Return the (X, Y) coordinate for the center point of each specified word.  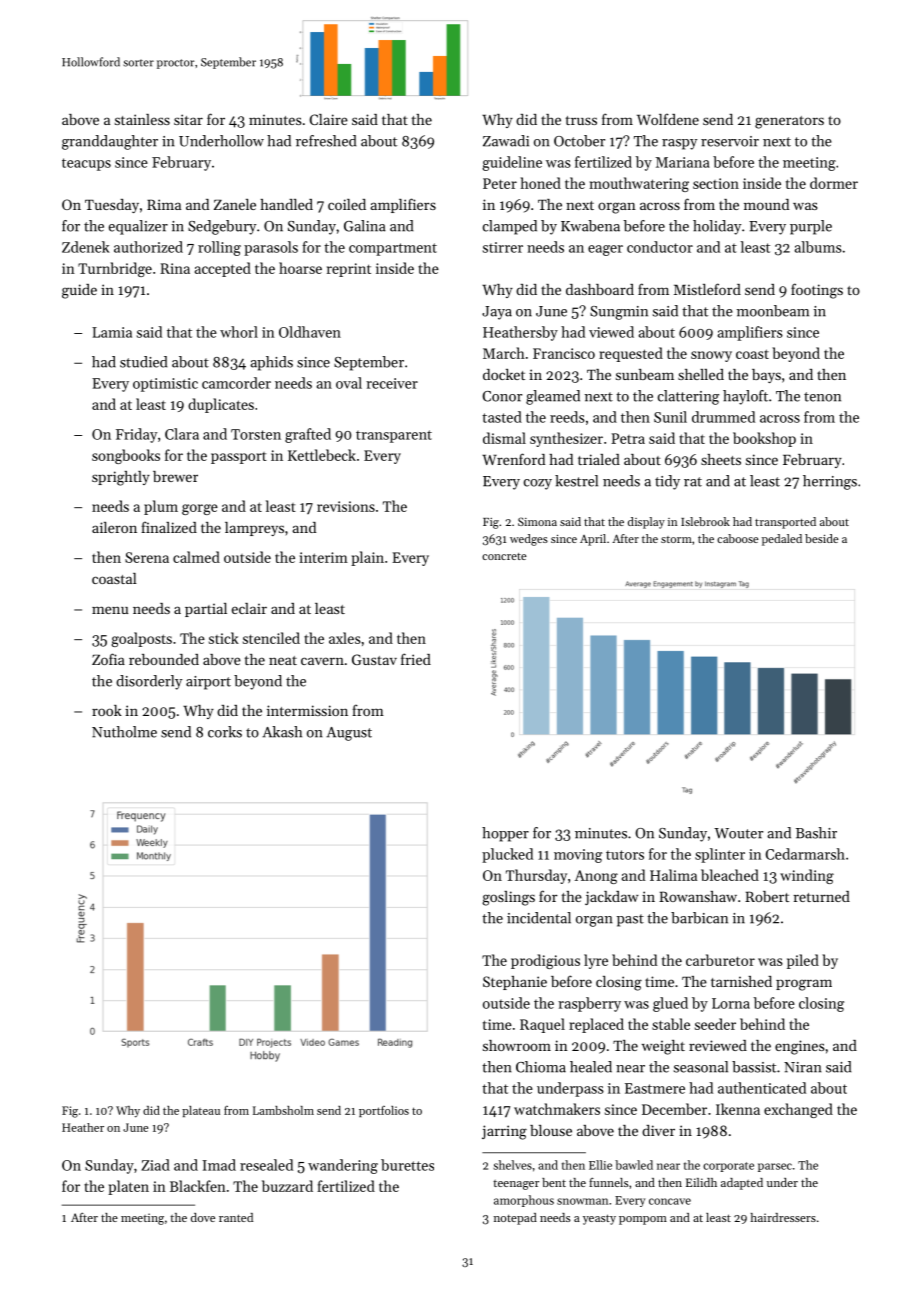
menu (110, 610)
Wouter (738, 833)
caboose (738, 538)
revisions (346, 506)
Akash (282, 732)
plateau (201, 1111)
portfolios (384, 1111)
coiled (347, 204)
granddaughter (110, 142)
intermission (307, 710)
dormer (834, 183)
